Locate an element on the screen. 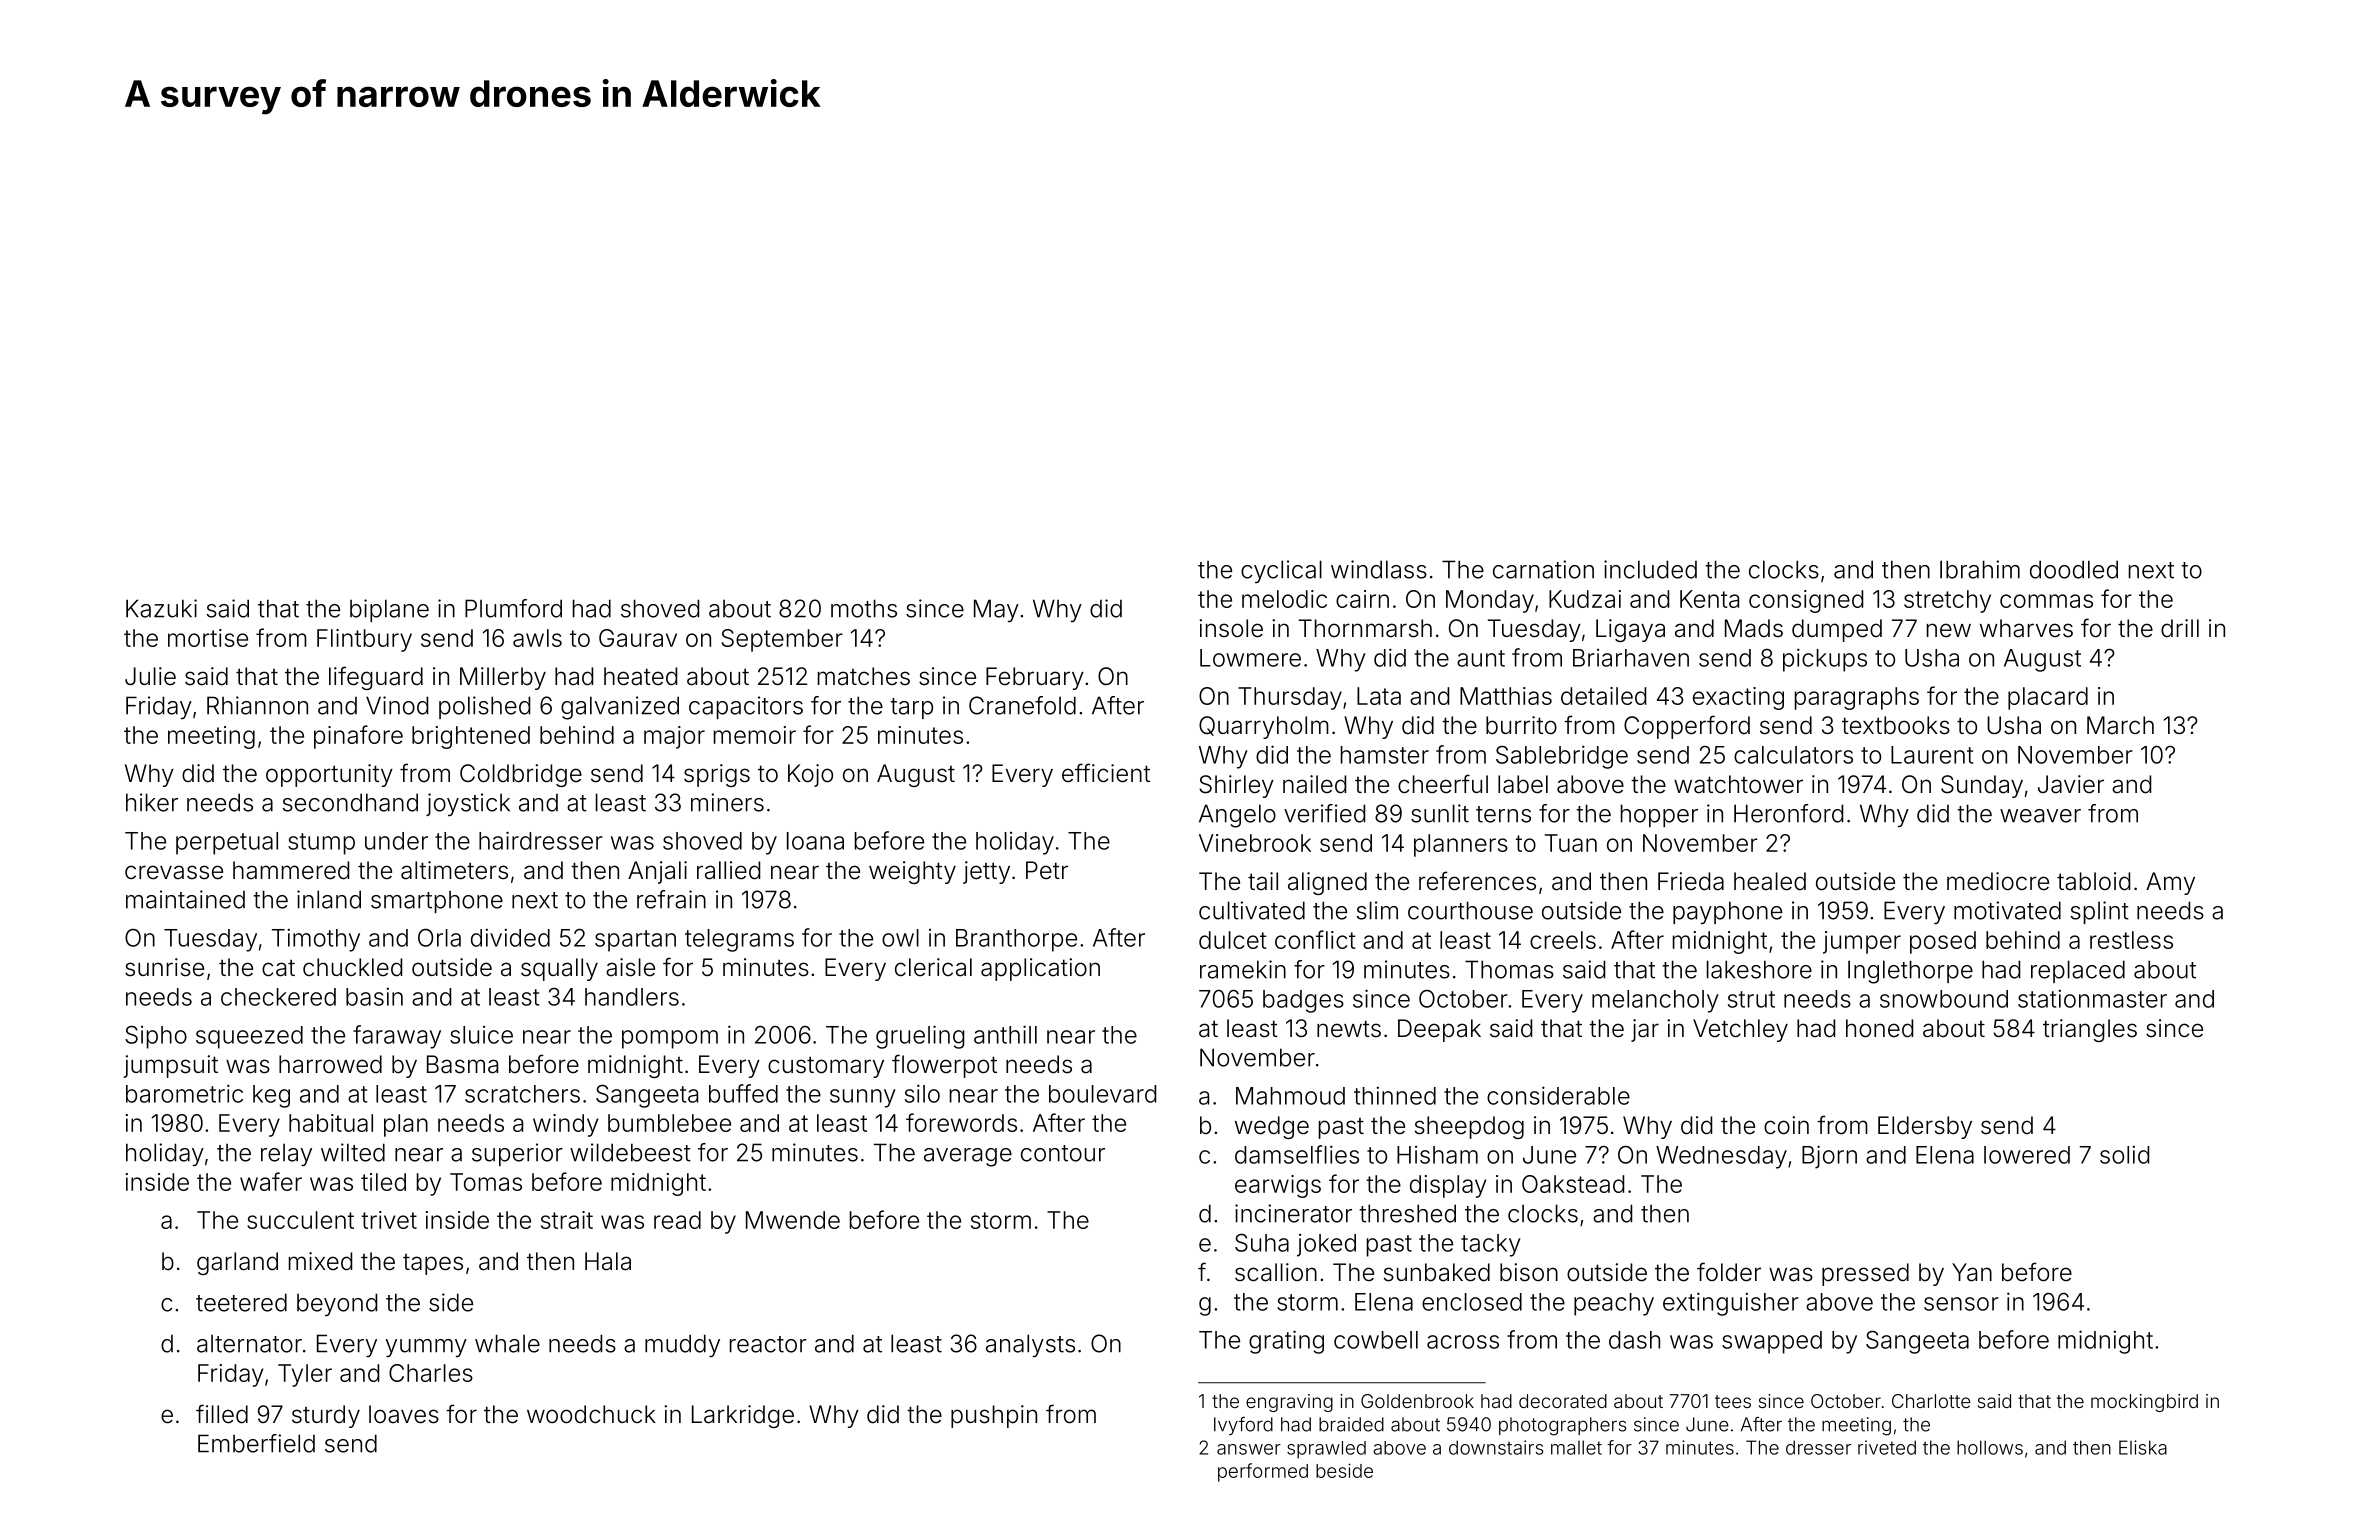 The height and width of the screenshot is (1527, 2360). exacting is located at coordinates (1738, 698).
